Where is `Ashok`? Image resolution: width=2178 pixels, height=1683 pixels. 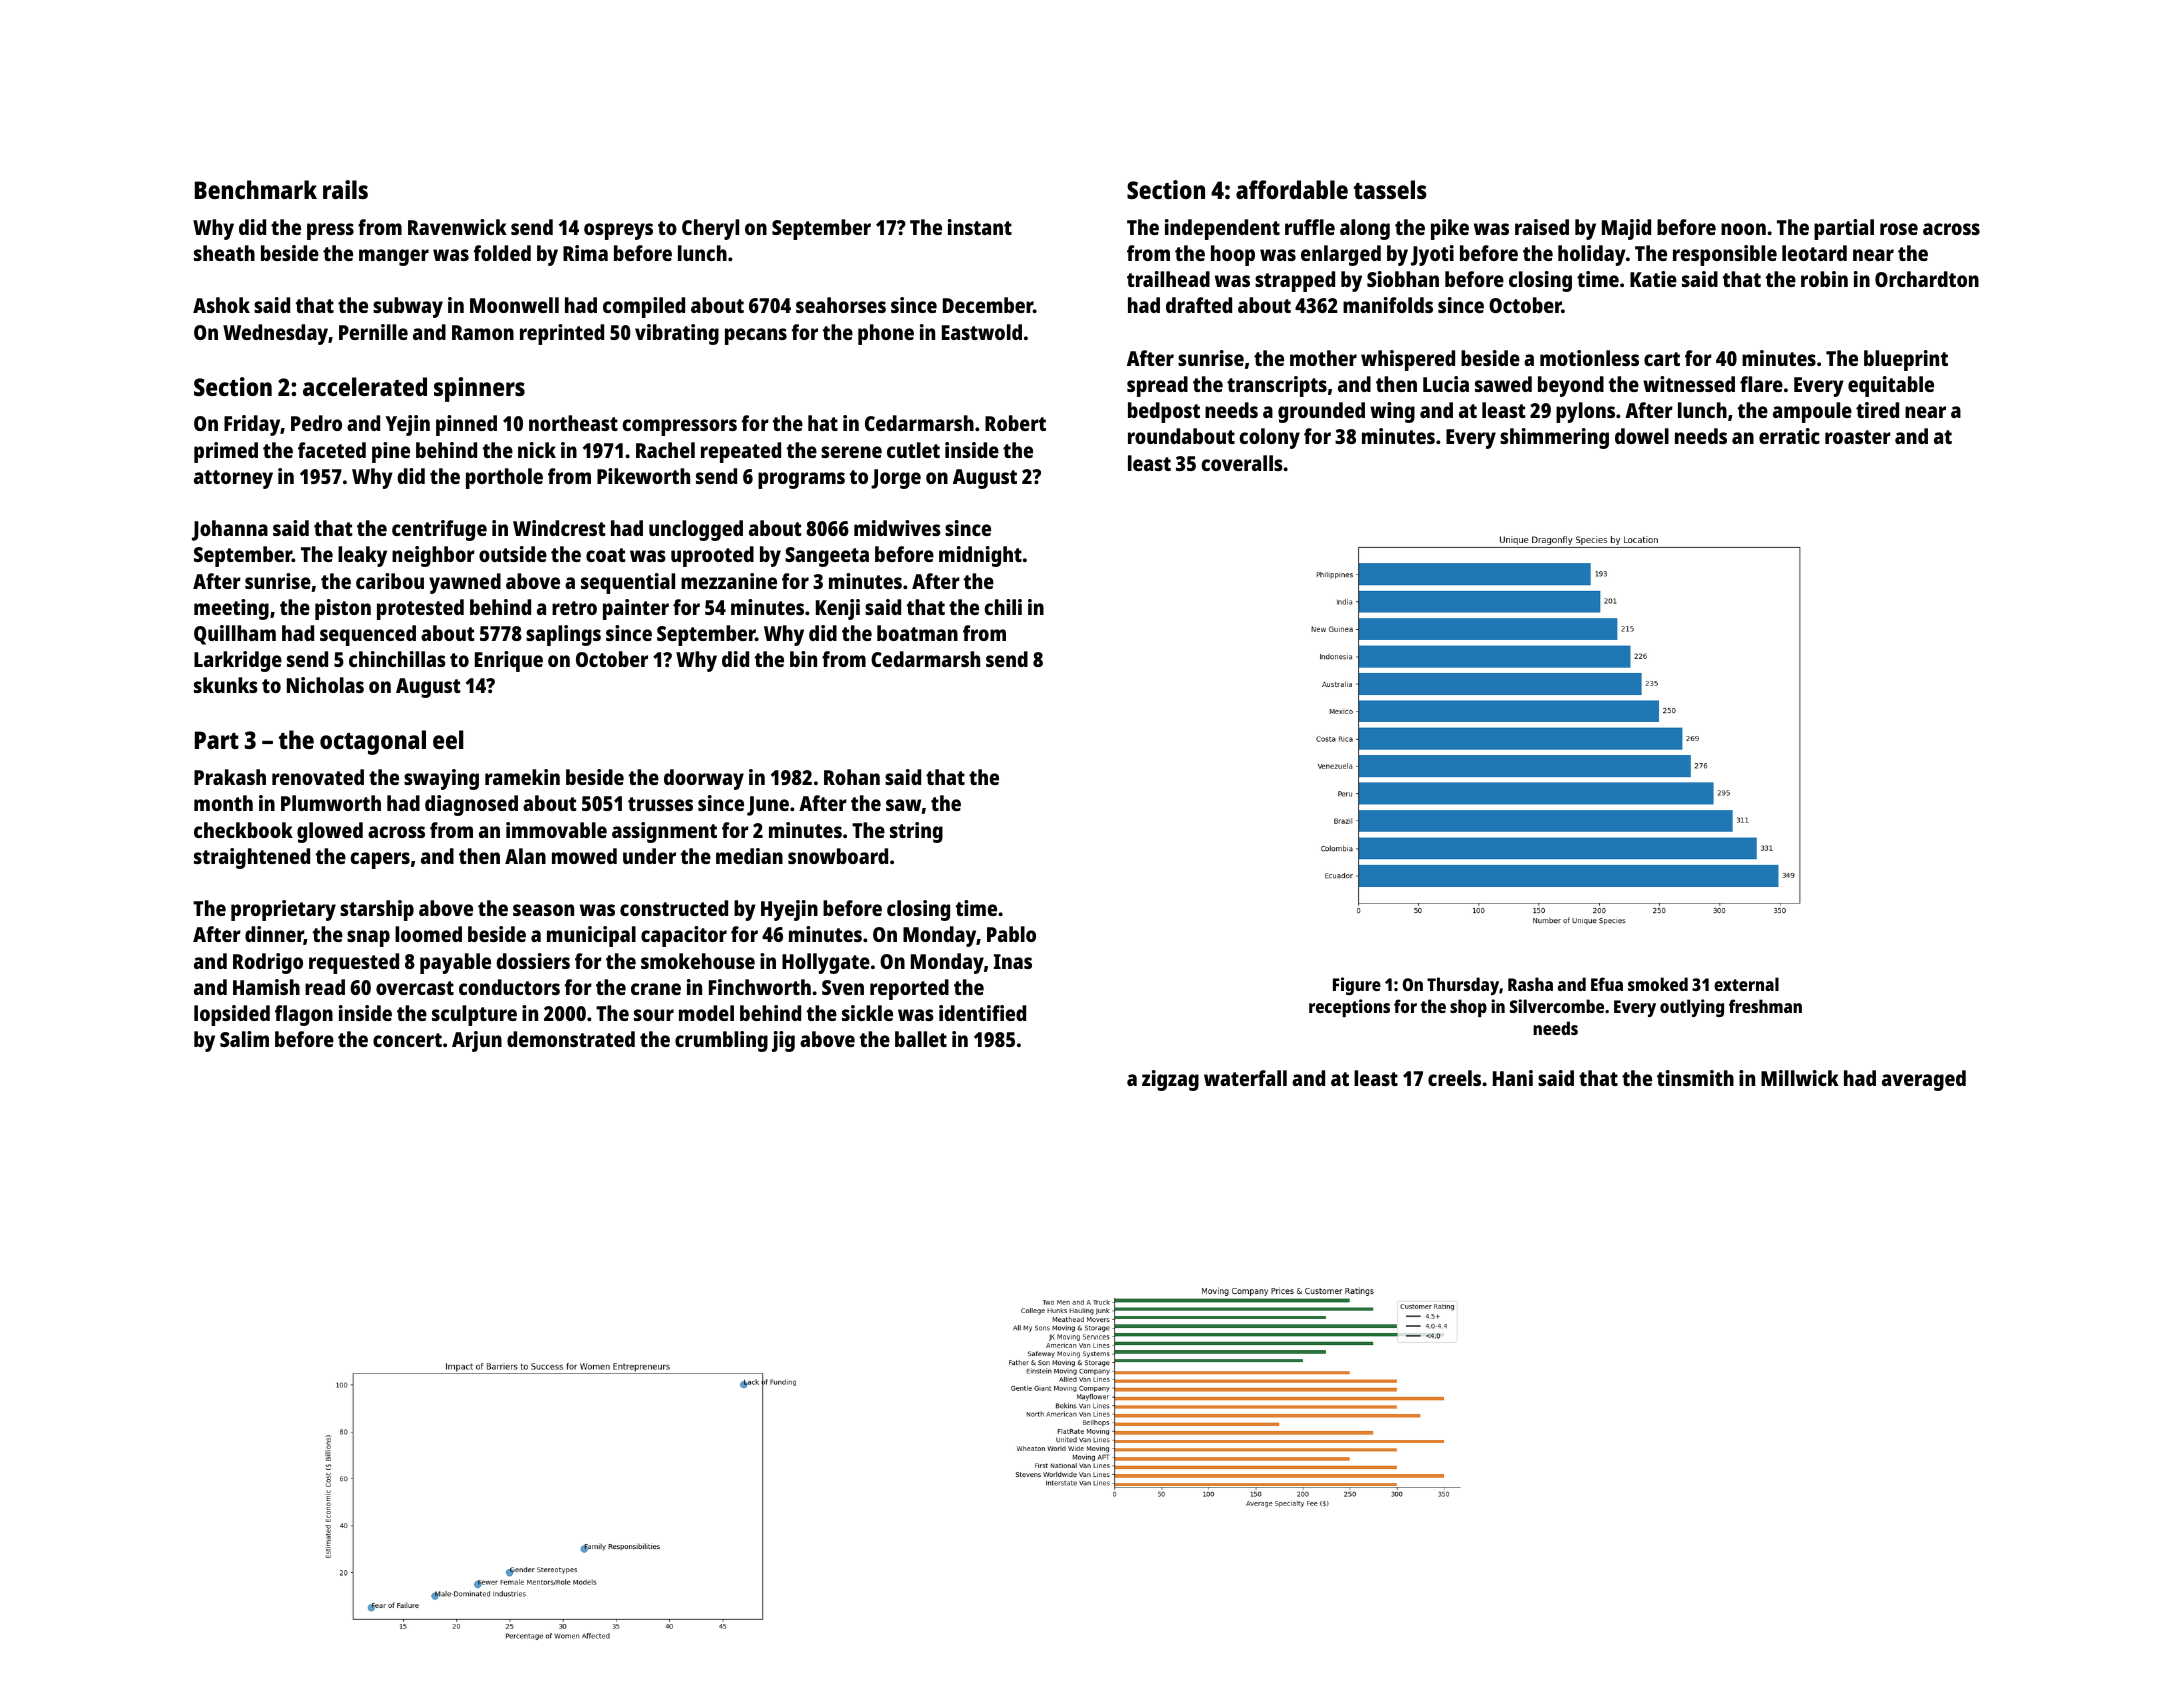
Ashok is located at coordinates (221, 305).
